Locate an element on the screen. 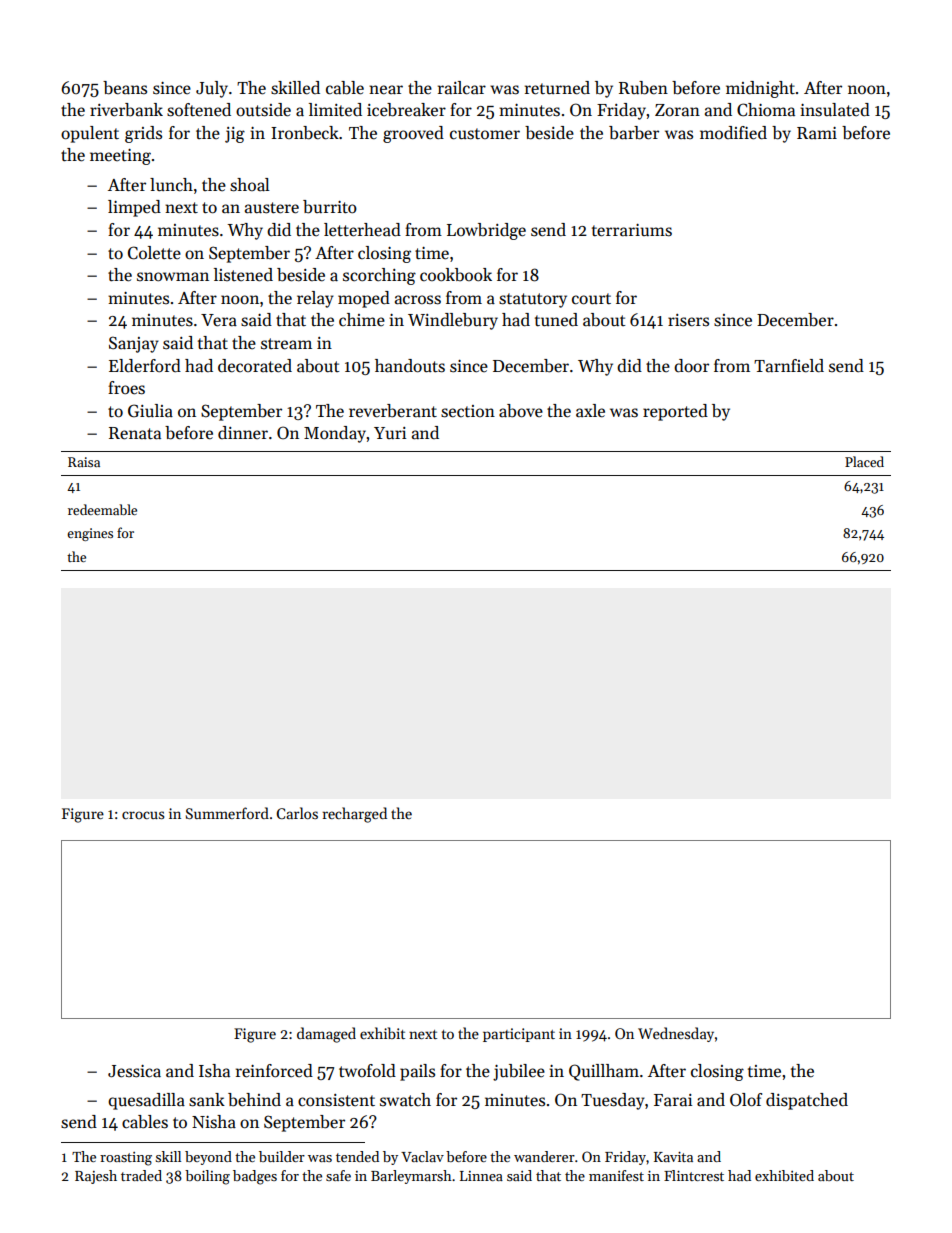 The image size is (952, 1233). dinner is located at coordinates (243, 433).
